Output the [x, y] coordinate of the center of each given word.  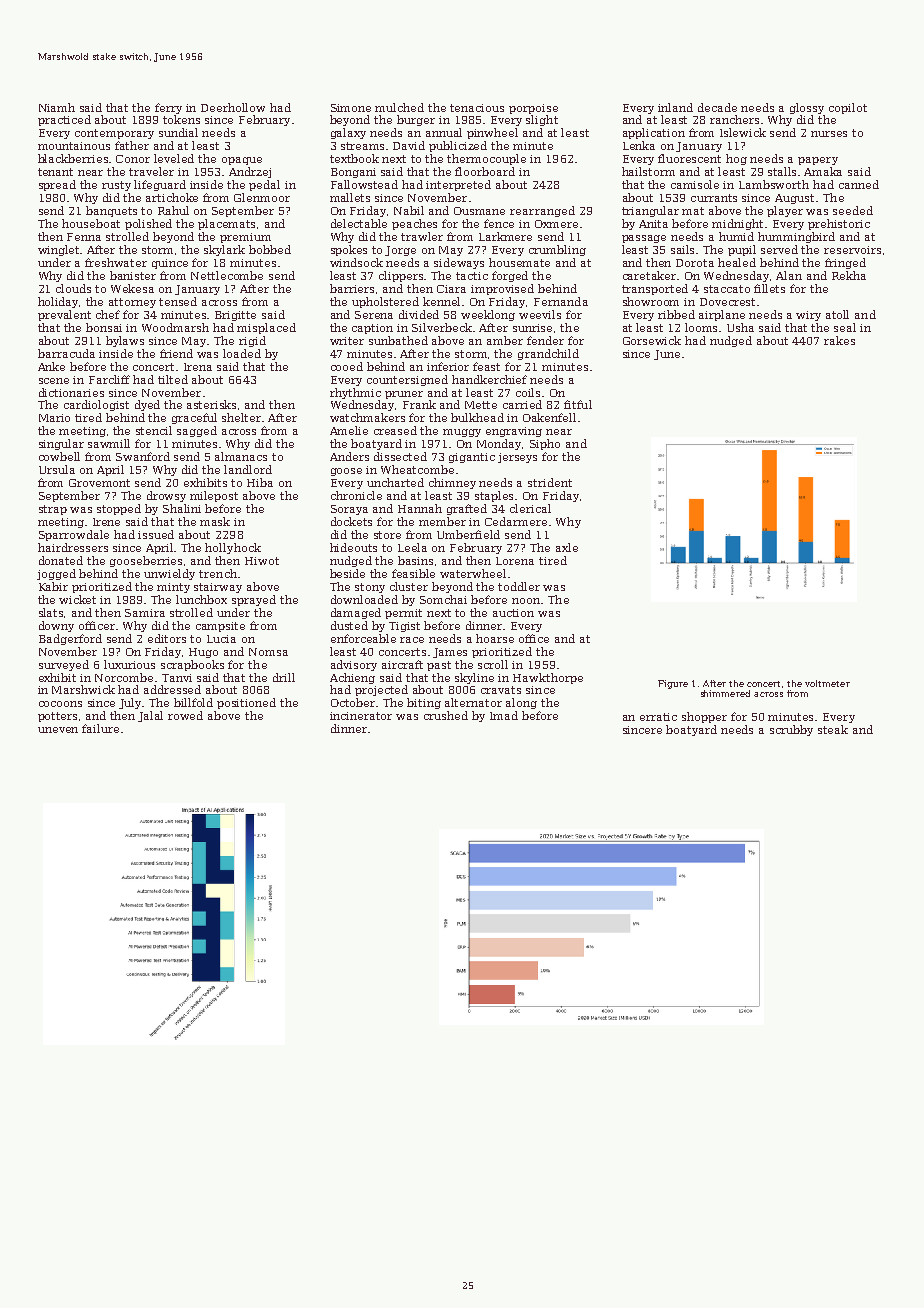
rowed [185, 715]
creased [395, 430]
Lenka [639, 145]
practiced [64, 120]
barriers [352, 288]
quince [170, 264]
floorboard [485, 171]
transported [655, 289]
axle [567, 547]
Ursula [57, 469]
